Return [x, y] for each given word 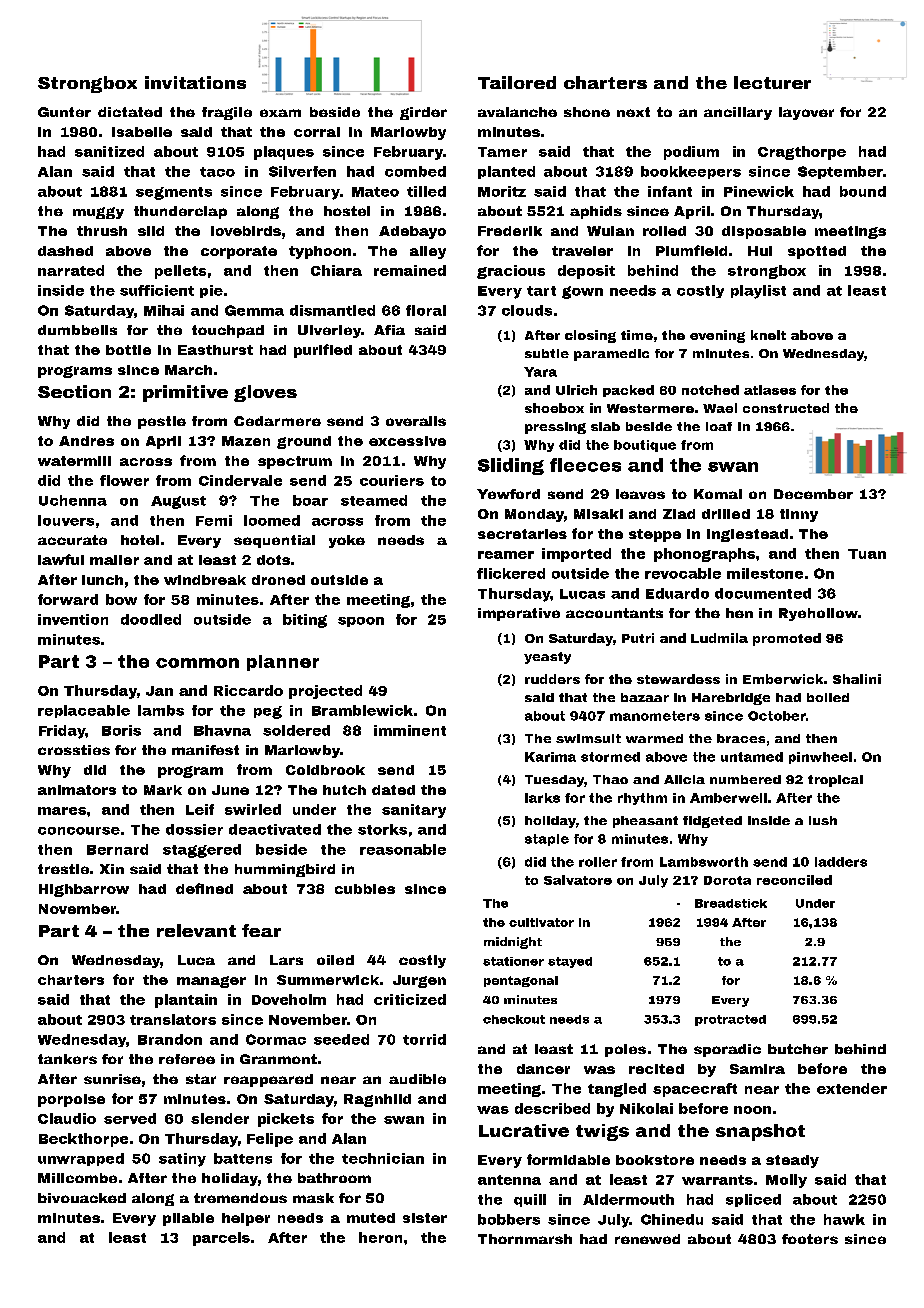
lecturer [772, 82]
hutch [344, 790]
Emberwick [783, 679]
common [197, 663]
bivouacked [82, 1198]
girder [423, 113]
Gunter [64, 112]
